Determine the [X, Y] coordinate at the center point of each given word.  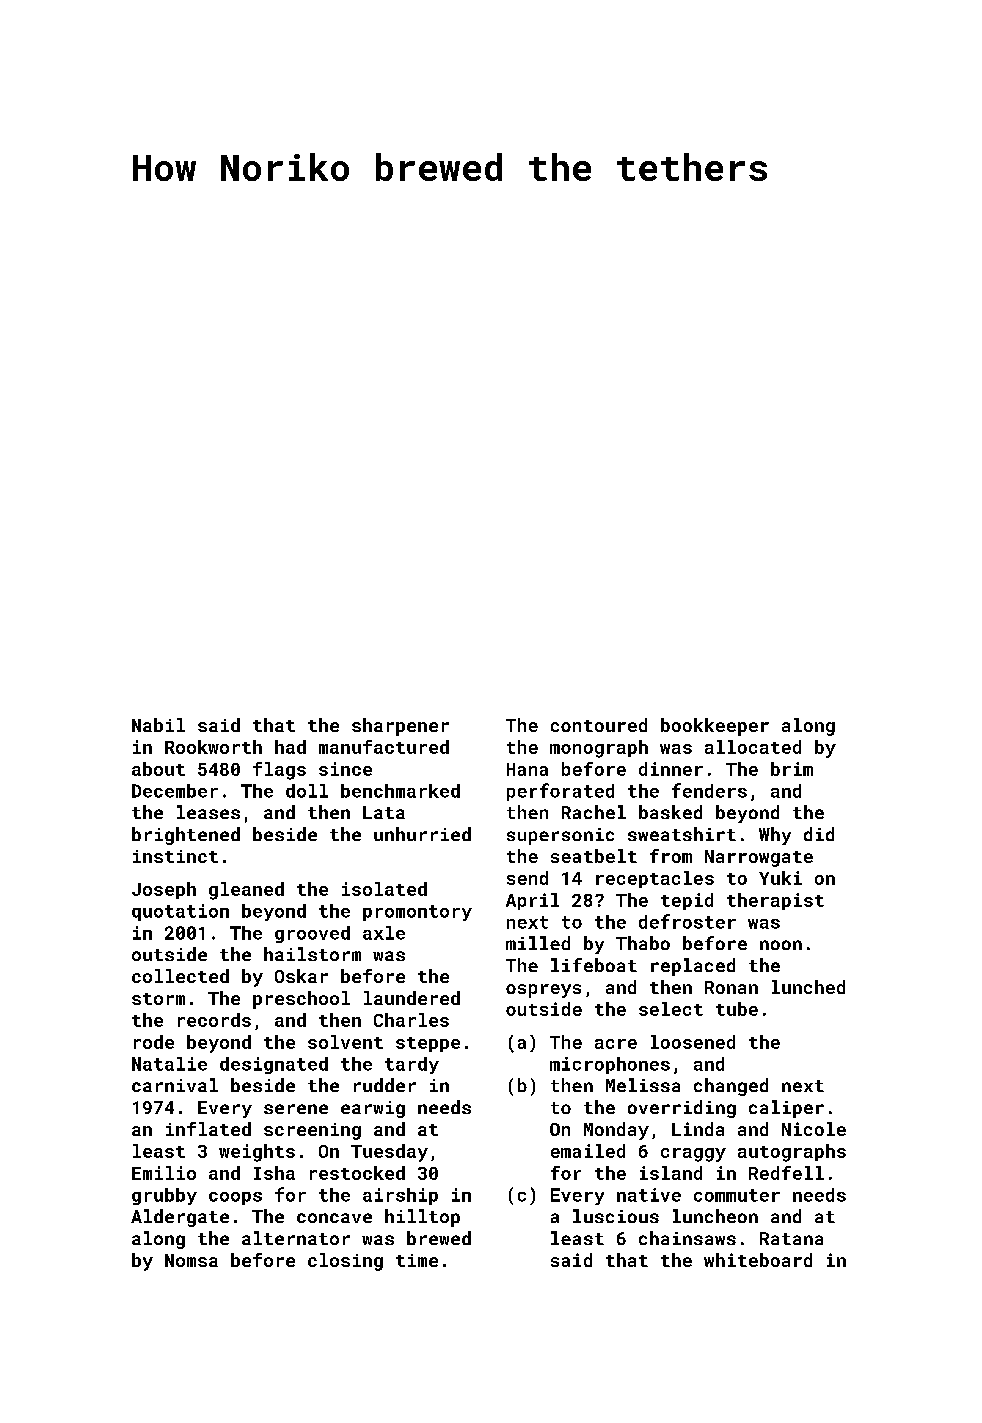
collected [180, 976]
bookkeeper [715, 727]
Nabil [158, 725]
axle [384, 933]
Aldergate [180, 1218]
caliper [786, 1109]
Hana [527, 769]
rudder [385, 1085]
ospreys [543, 991]
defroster [687, 921]
